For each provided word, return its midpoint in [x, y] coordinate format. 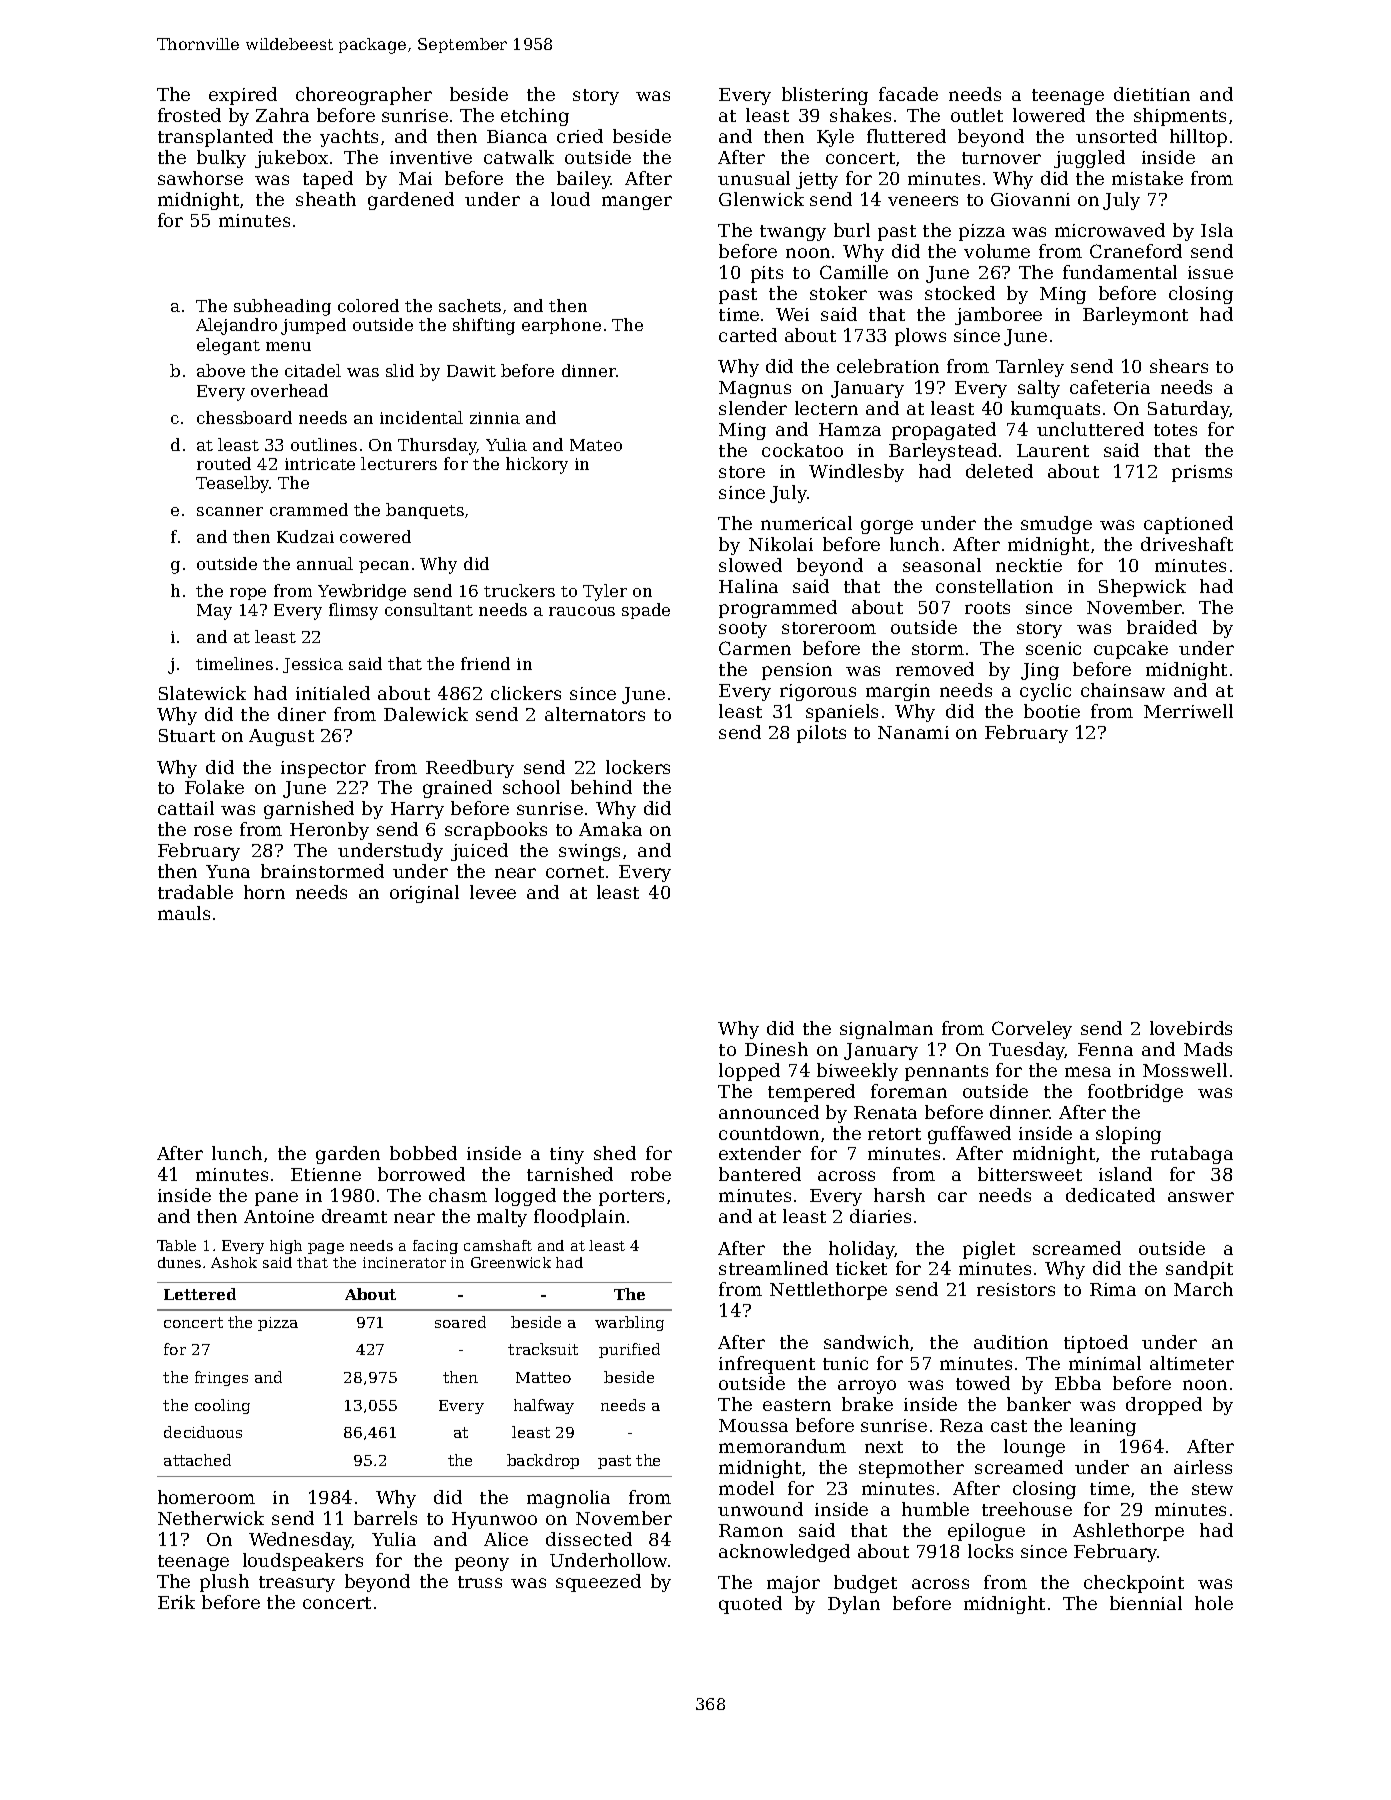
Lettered [200, 1294]
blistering [825, 96]
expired [243, 96]
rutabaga [1192, 1155]
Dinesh [776, 1049]
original [424, 894]
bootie [1052, 711]
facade [908, 94]
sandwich [866, 1342]
